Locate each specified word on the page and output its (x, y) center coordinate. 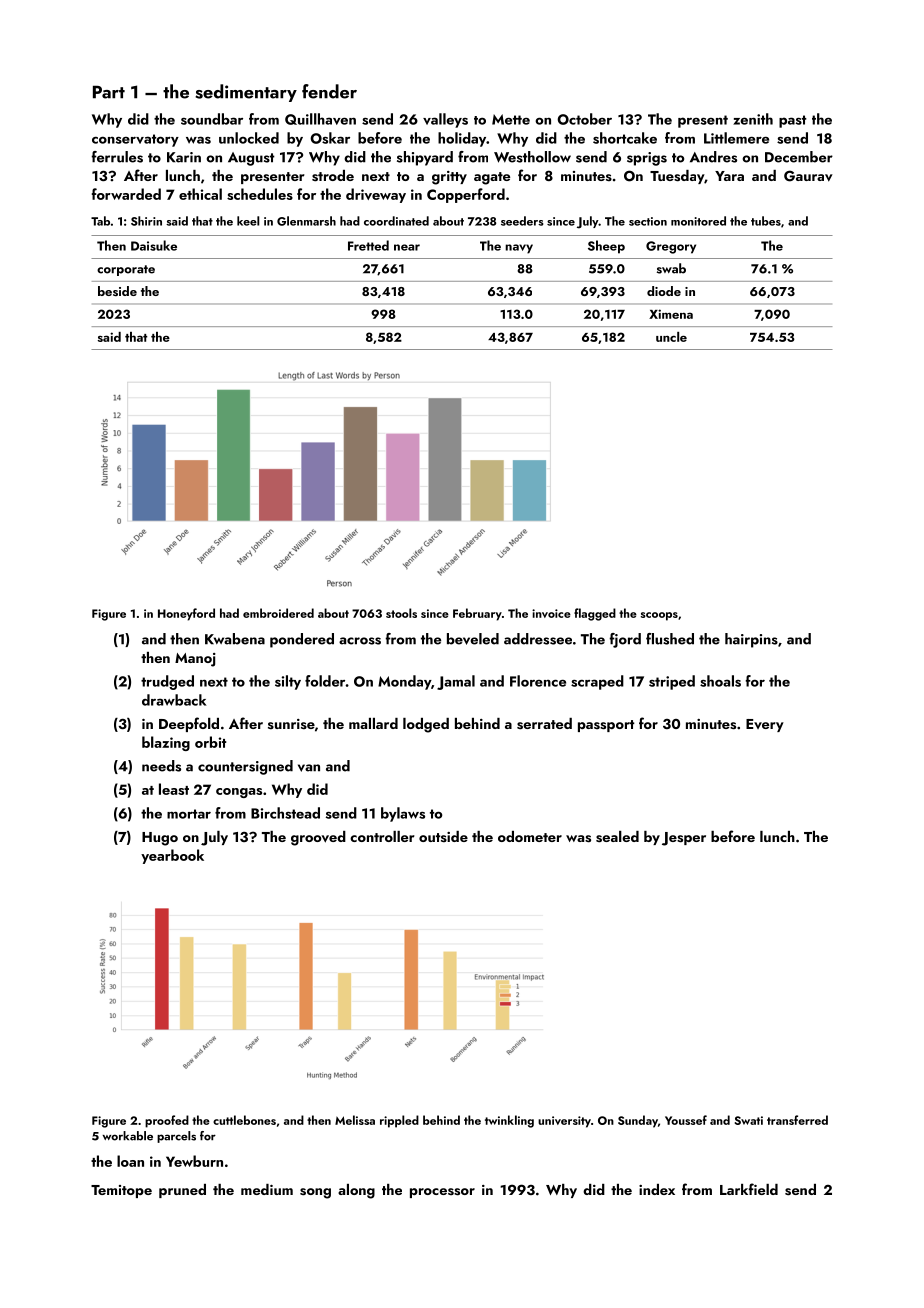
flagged (595, 614)
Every (765, 725)
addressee (538, 639)
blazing (166, 743)
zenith (753, 119)
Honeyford (186, 614)
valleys (445, 120)
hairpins (751, 640)
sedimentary (246, 93)
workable (127, 1136)
